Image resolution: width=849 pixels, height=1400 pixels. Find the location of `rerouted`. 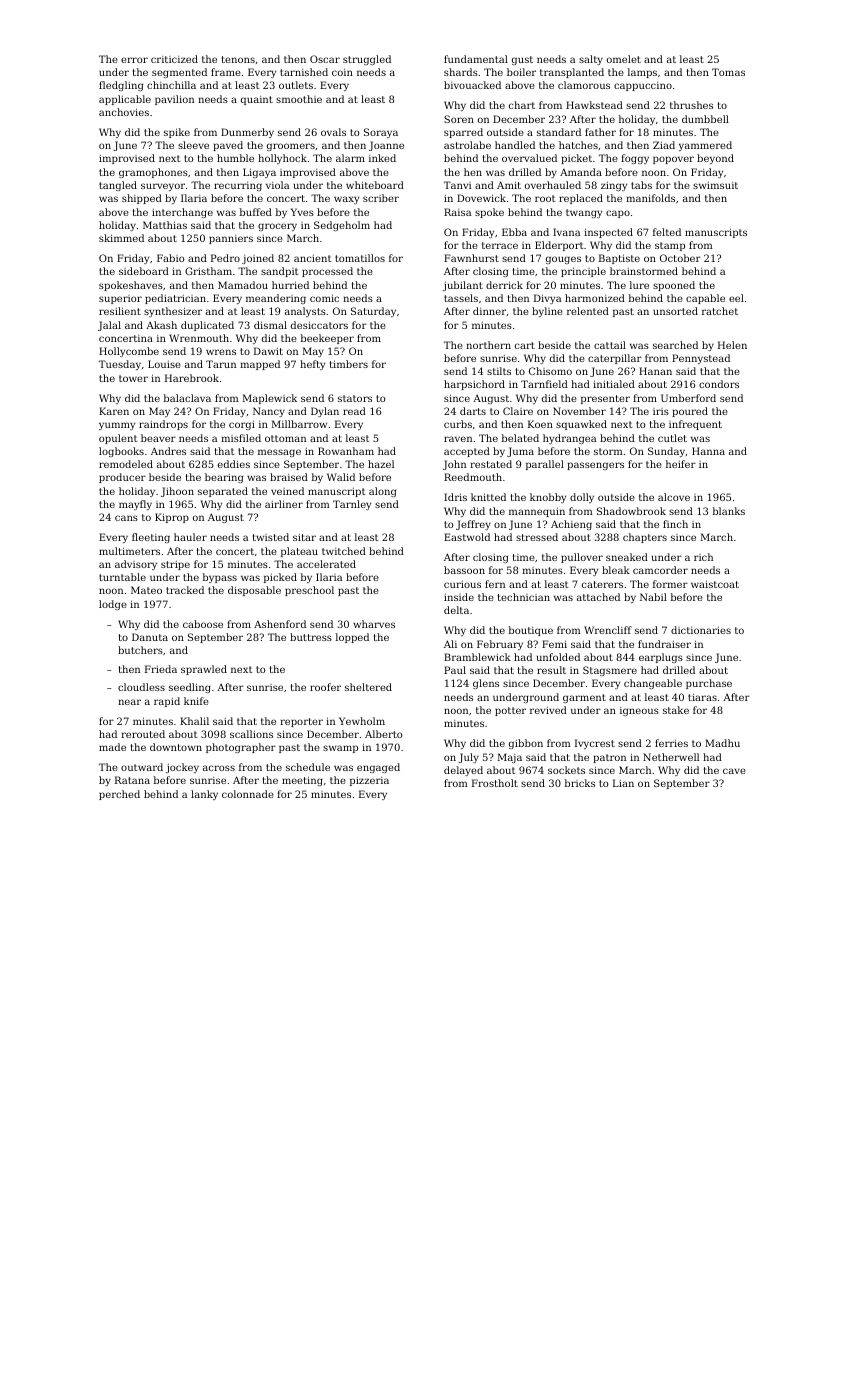

rerouted is located at coordinates (143, 734).
